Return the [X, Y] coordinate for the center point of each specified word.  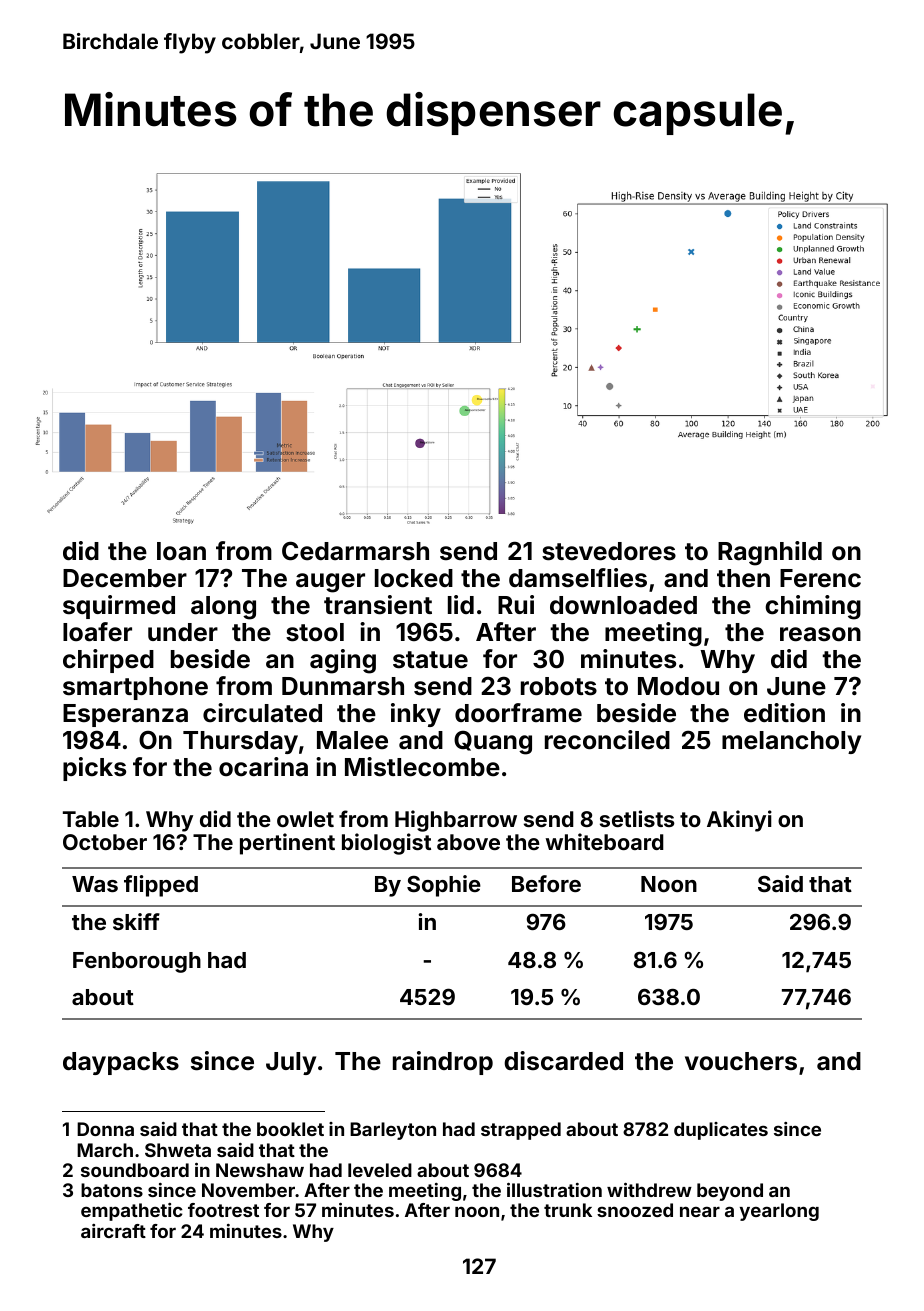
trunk [568, 1210]
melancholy [791, 742]
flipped [161, 886]
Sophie [444, 886]
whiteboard [605, 841]
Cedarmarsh [355, 551]
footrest [223, 1210]
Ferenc [820, 578]
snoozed [635, 1210]
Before [546, 883]
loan [181, 551]
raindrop [443, 1063]
